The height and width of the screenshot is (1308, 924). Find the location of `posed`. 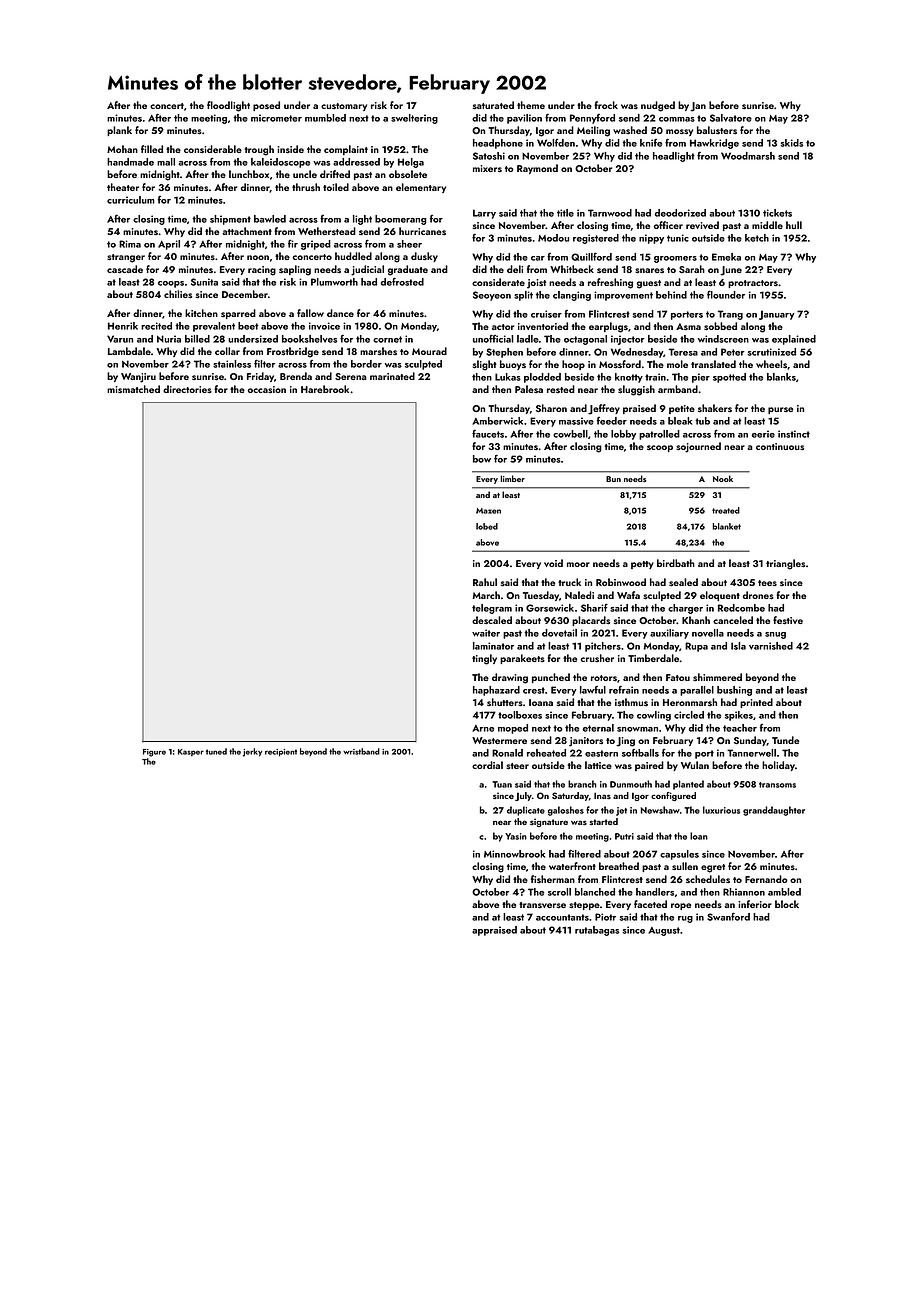

posed is located at coordinates (266, 106).
